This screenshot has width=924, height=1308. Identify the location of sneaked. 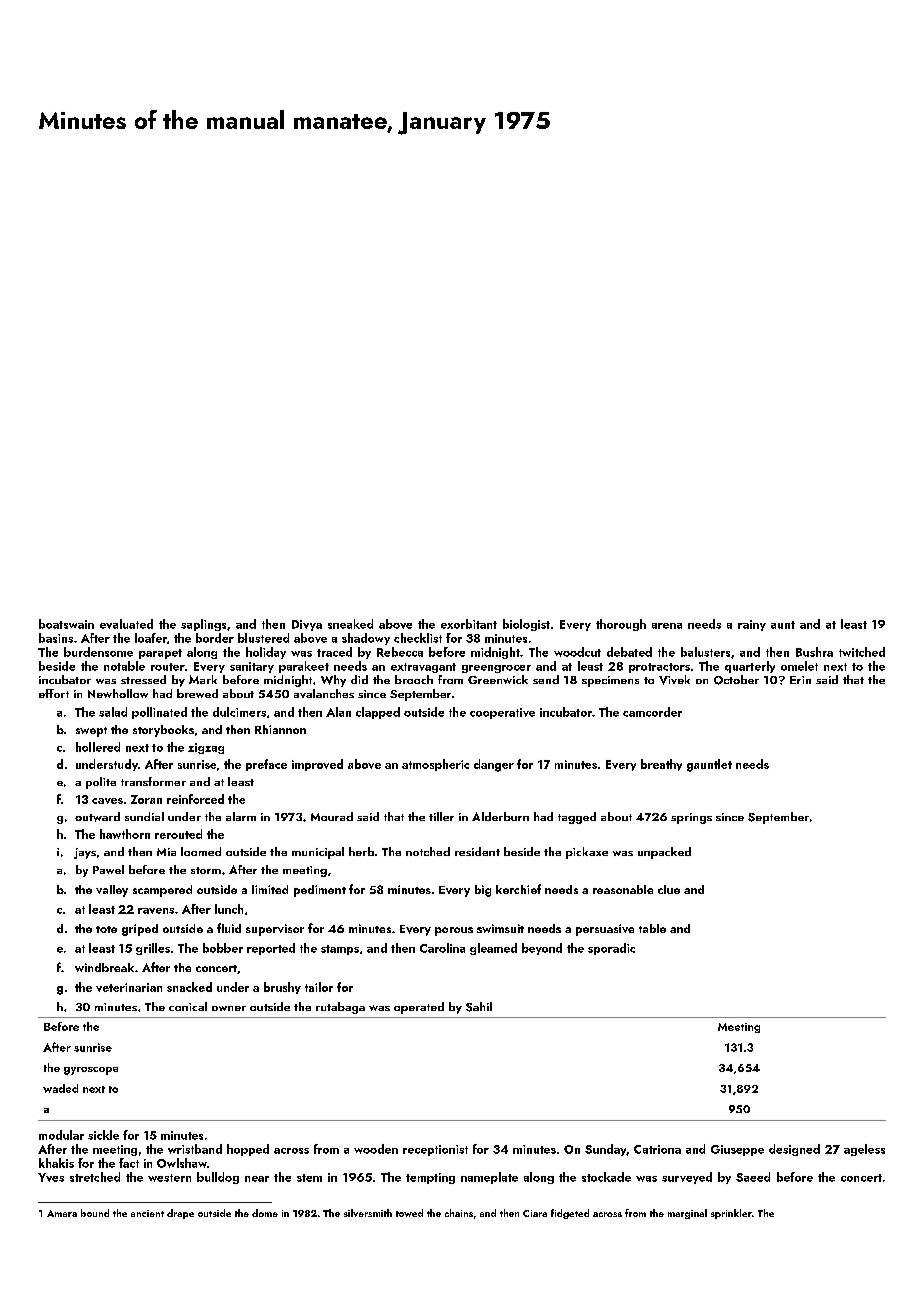
(350, 624).
